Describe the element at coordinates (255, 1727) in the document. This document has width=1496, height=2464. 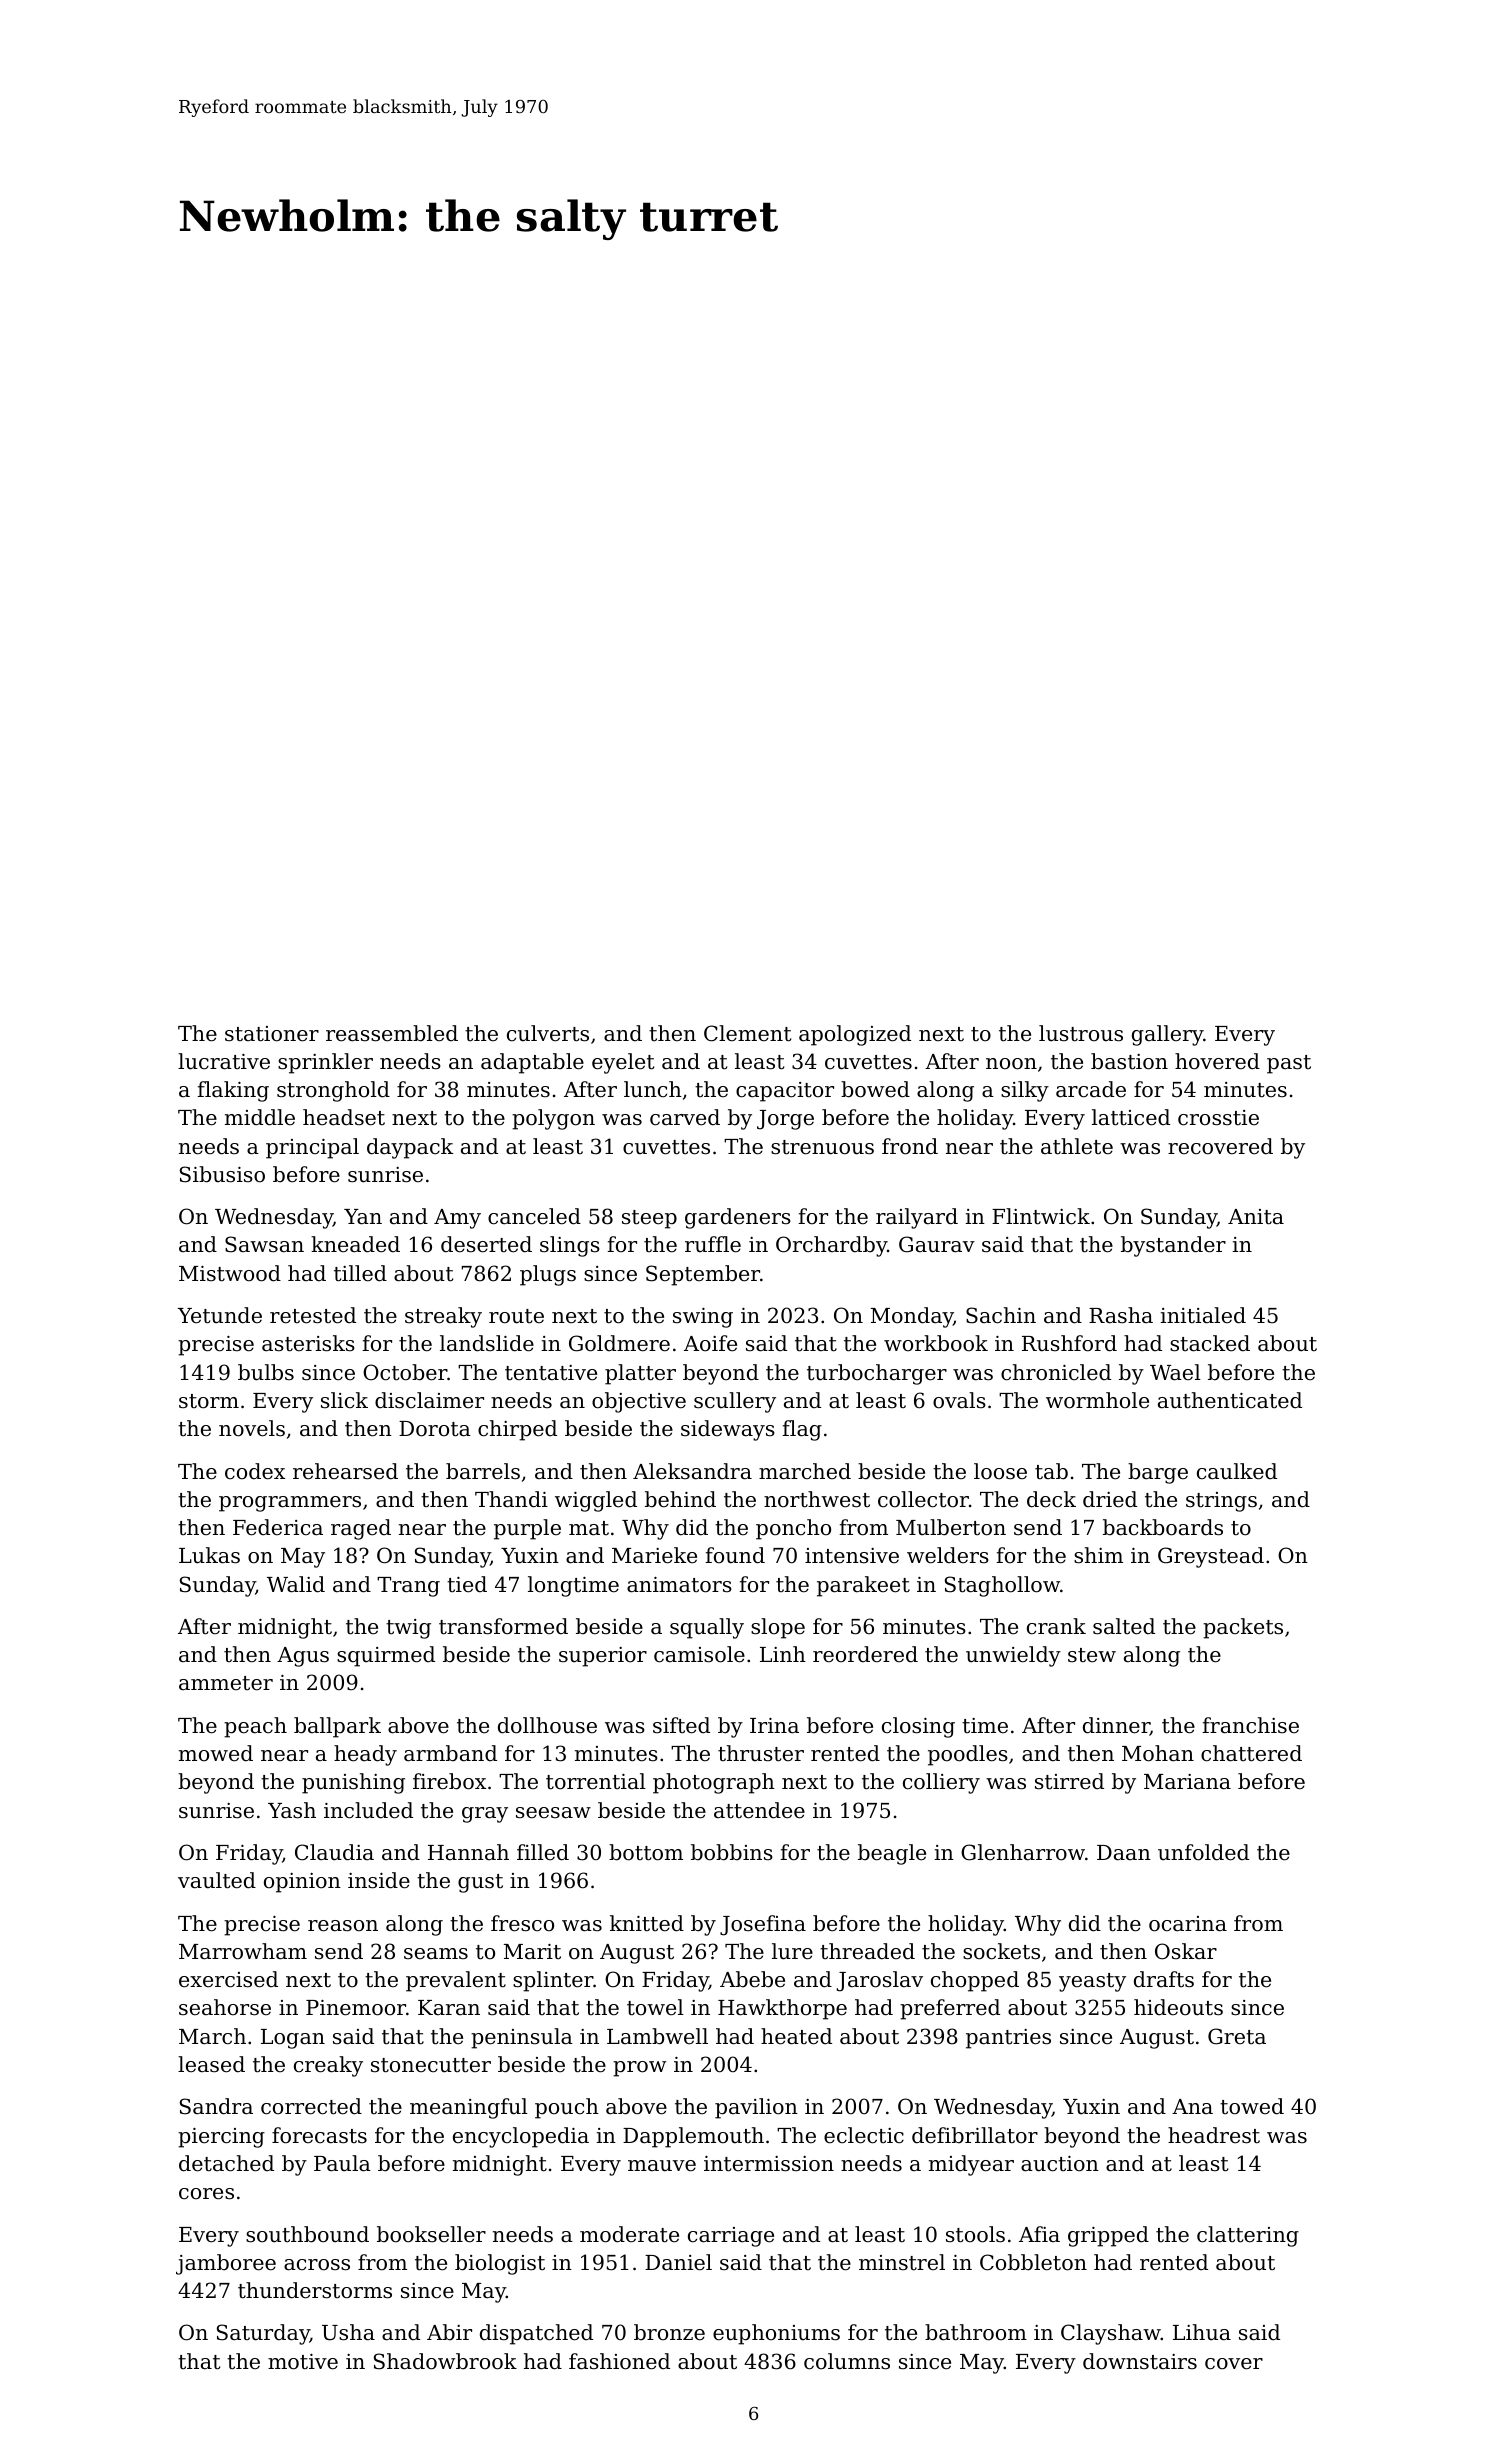
I see `peach` at that location.
